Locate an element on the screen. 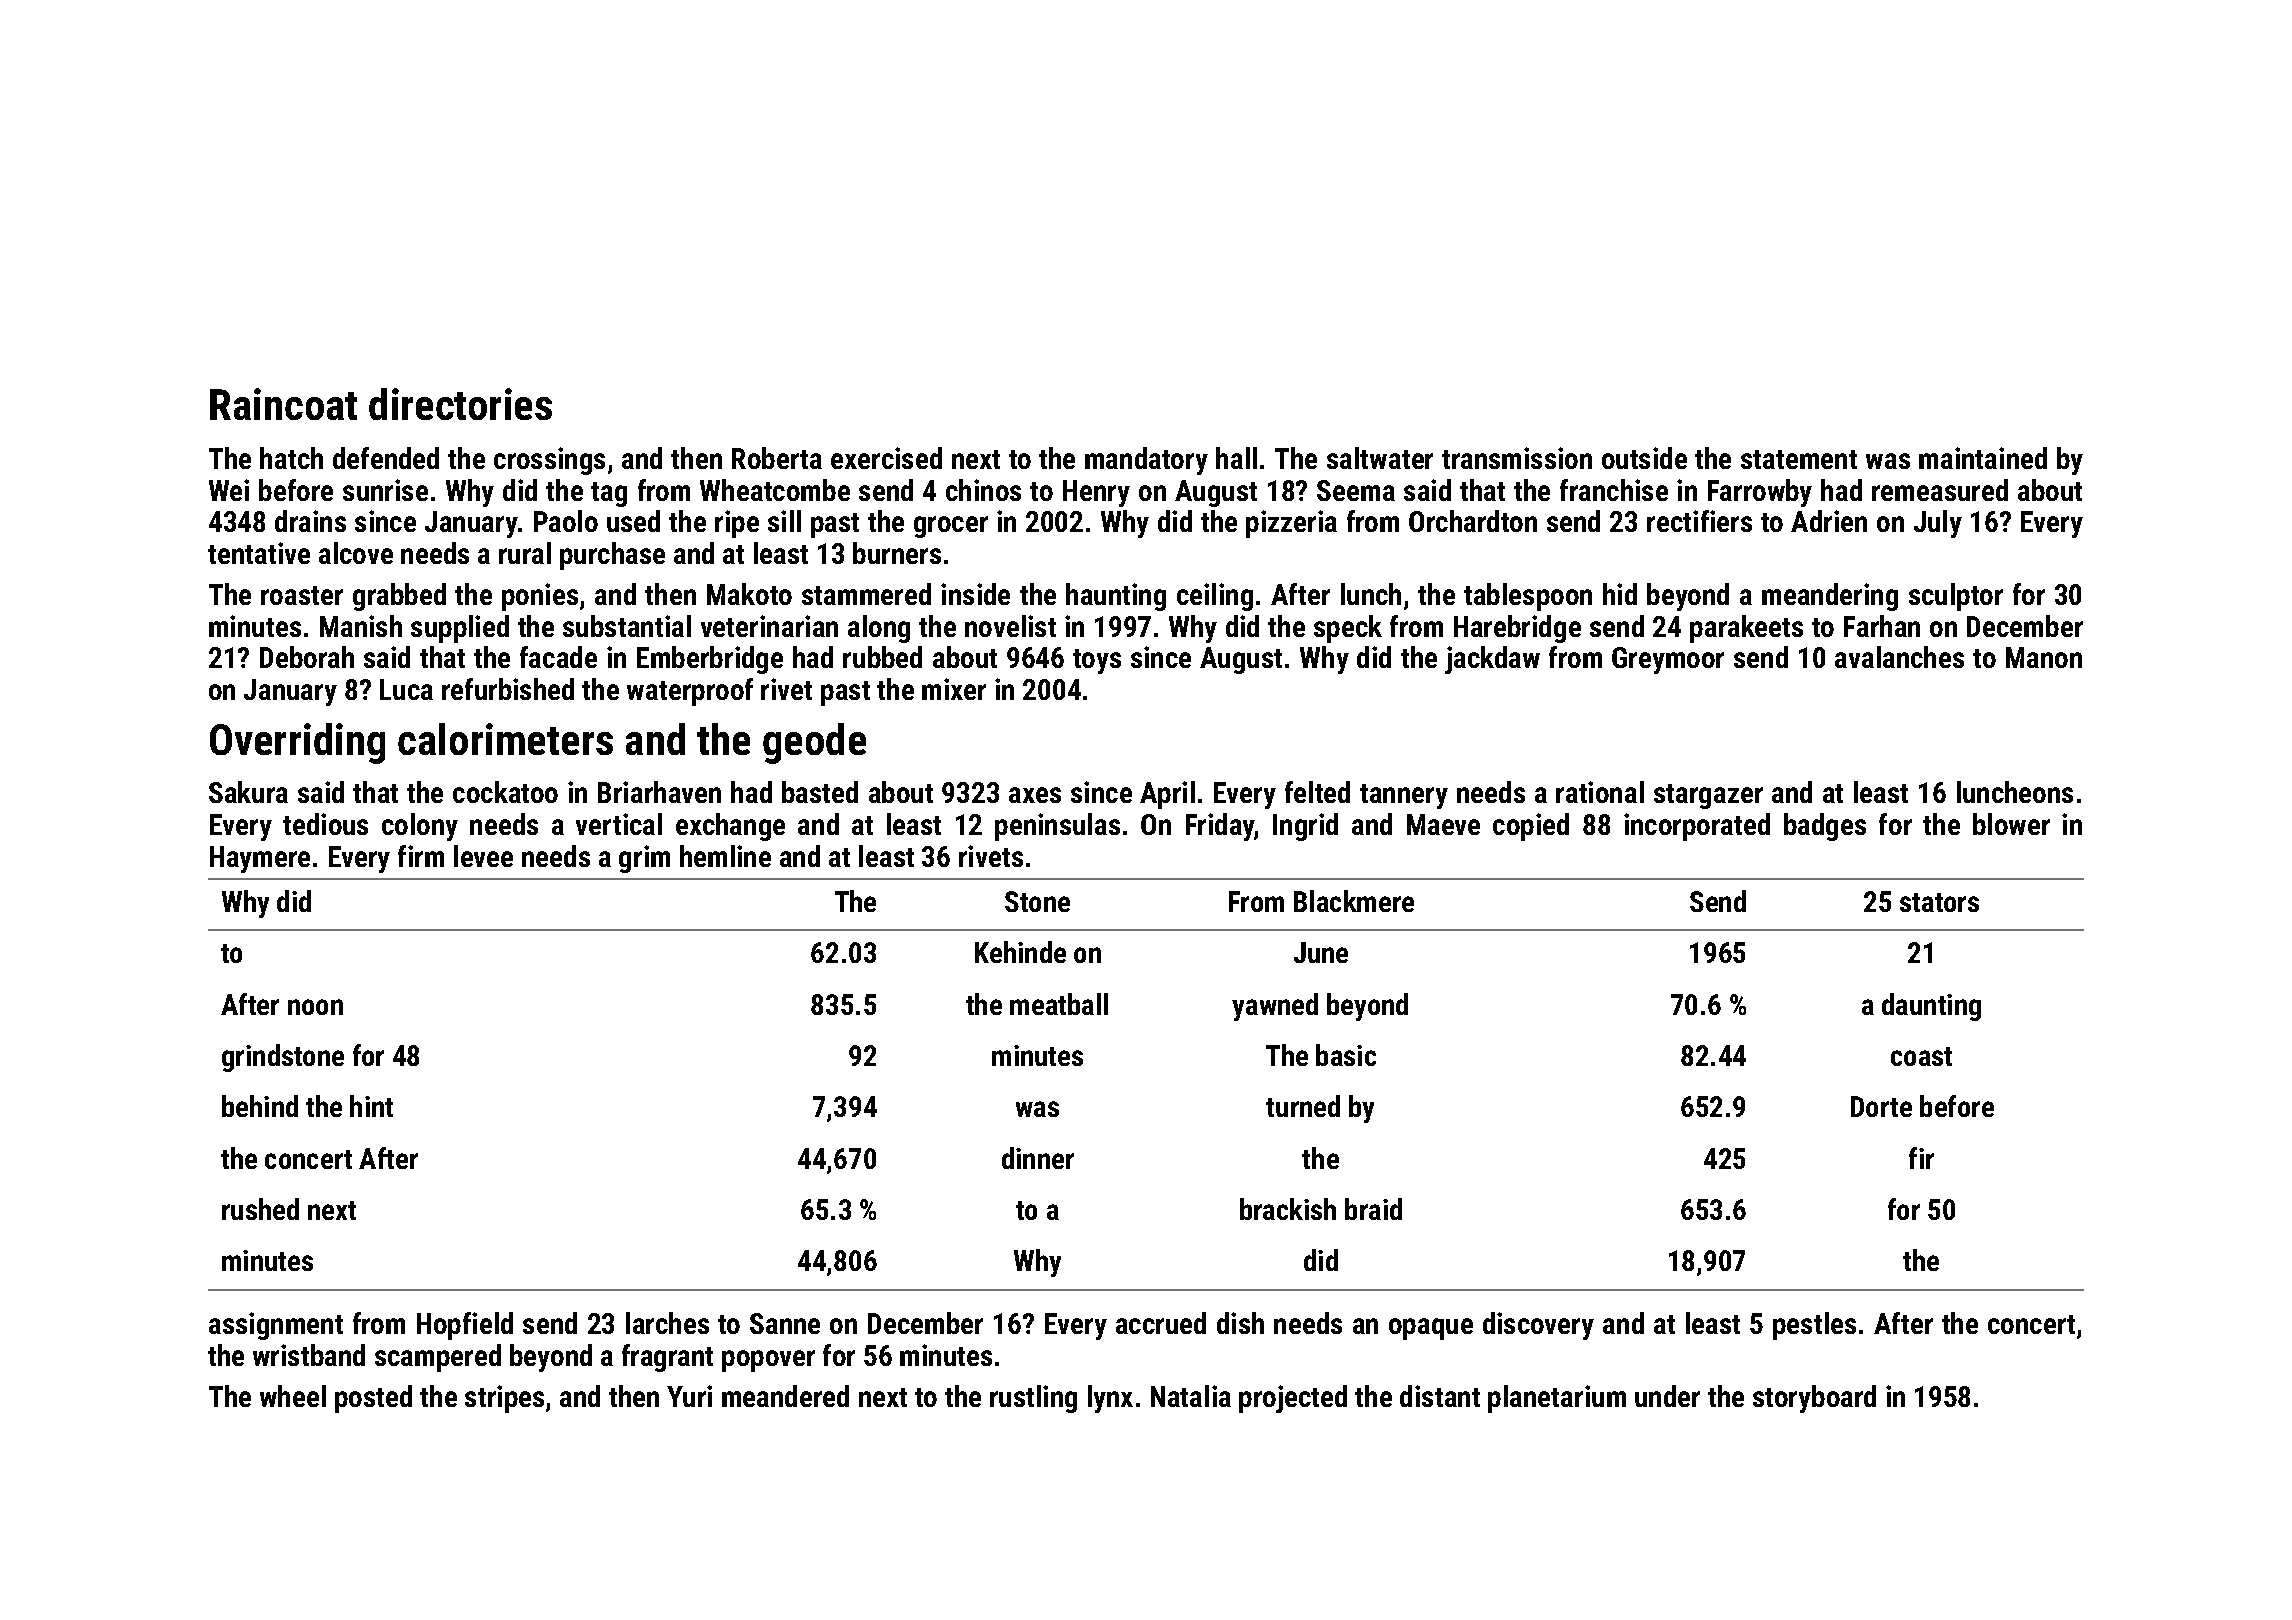  axes is located at coordinates (1035, 795).
